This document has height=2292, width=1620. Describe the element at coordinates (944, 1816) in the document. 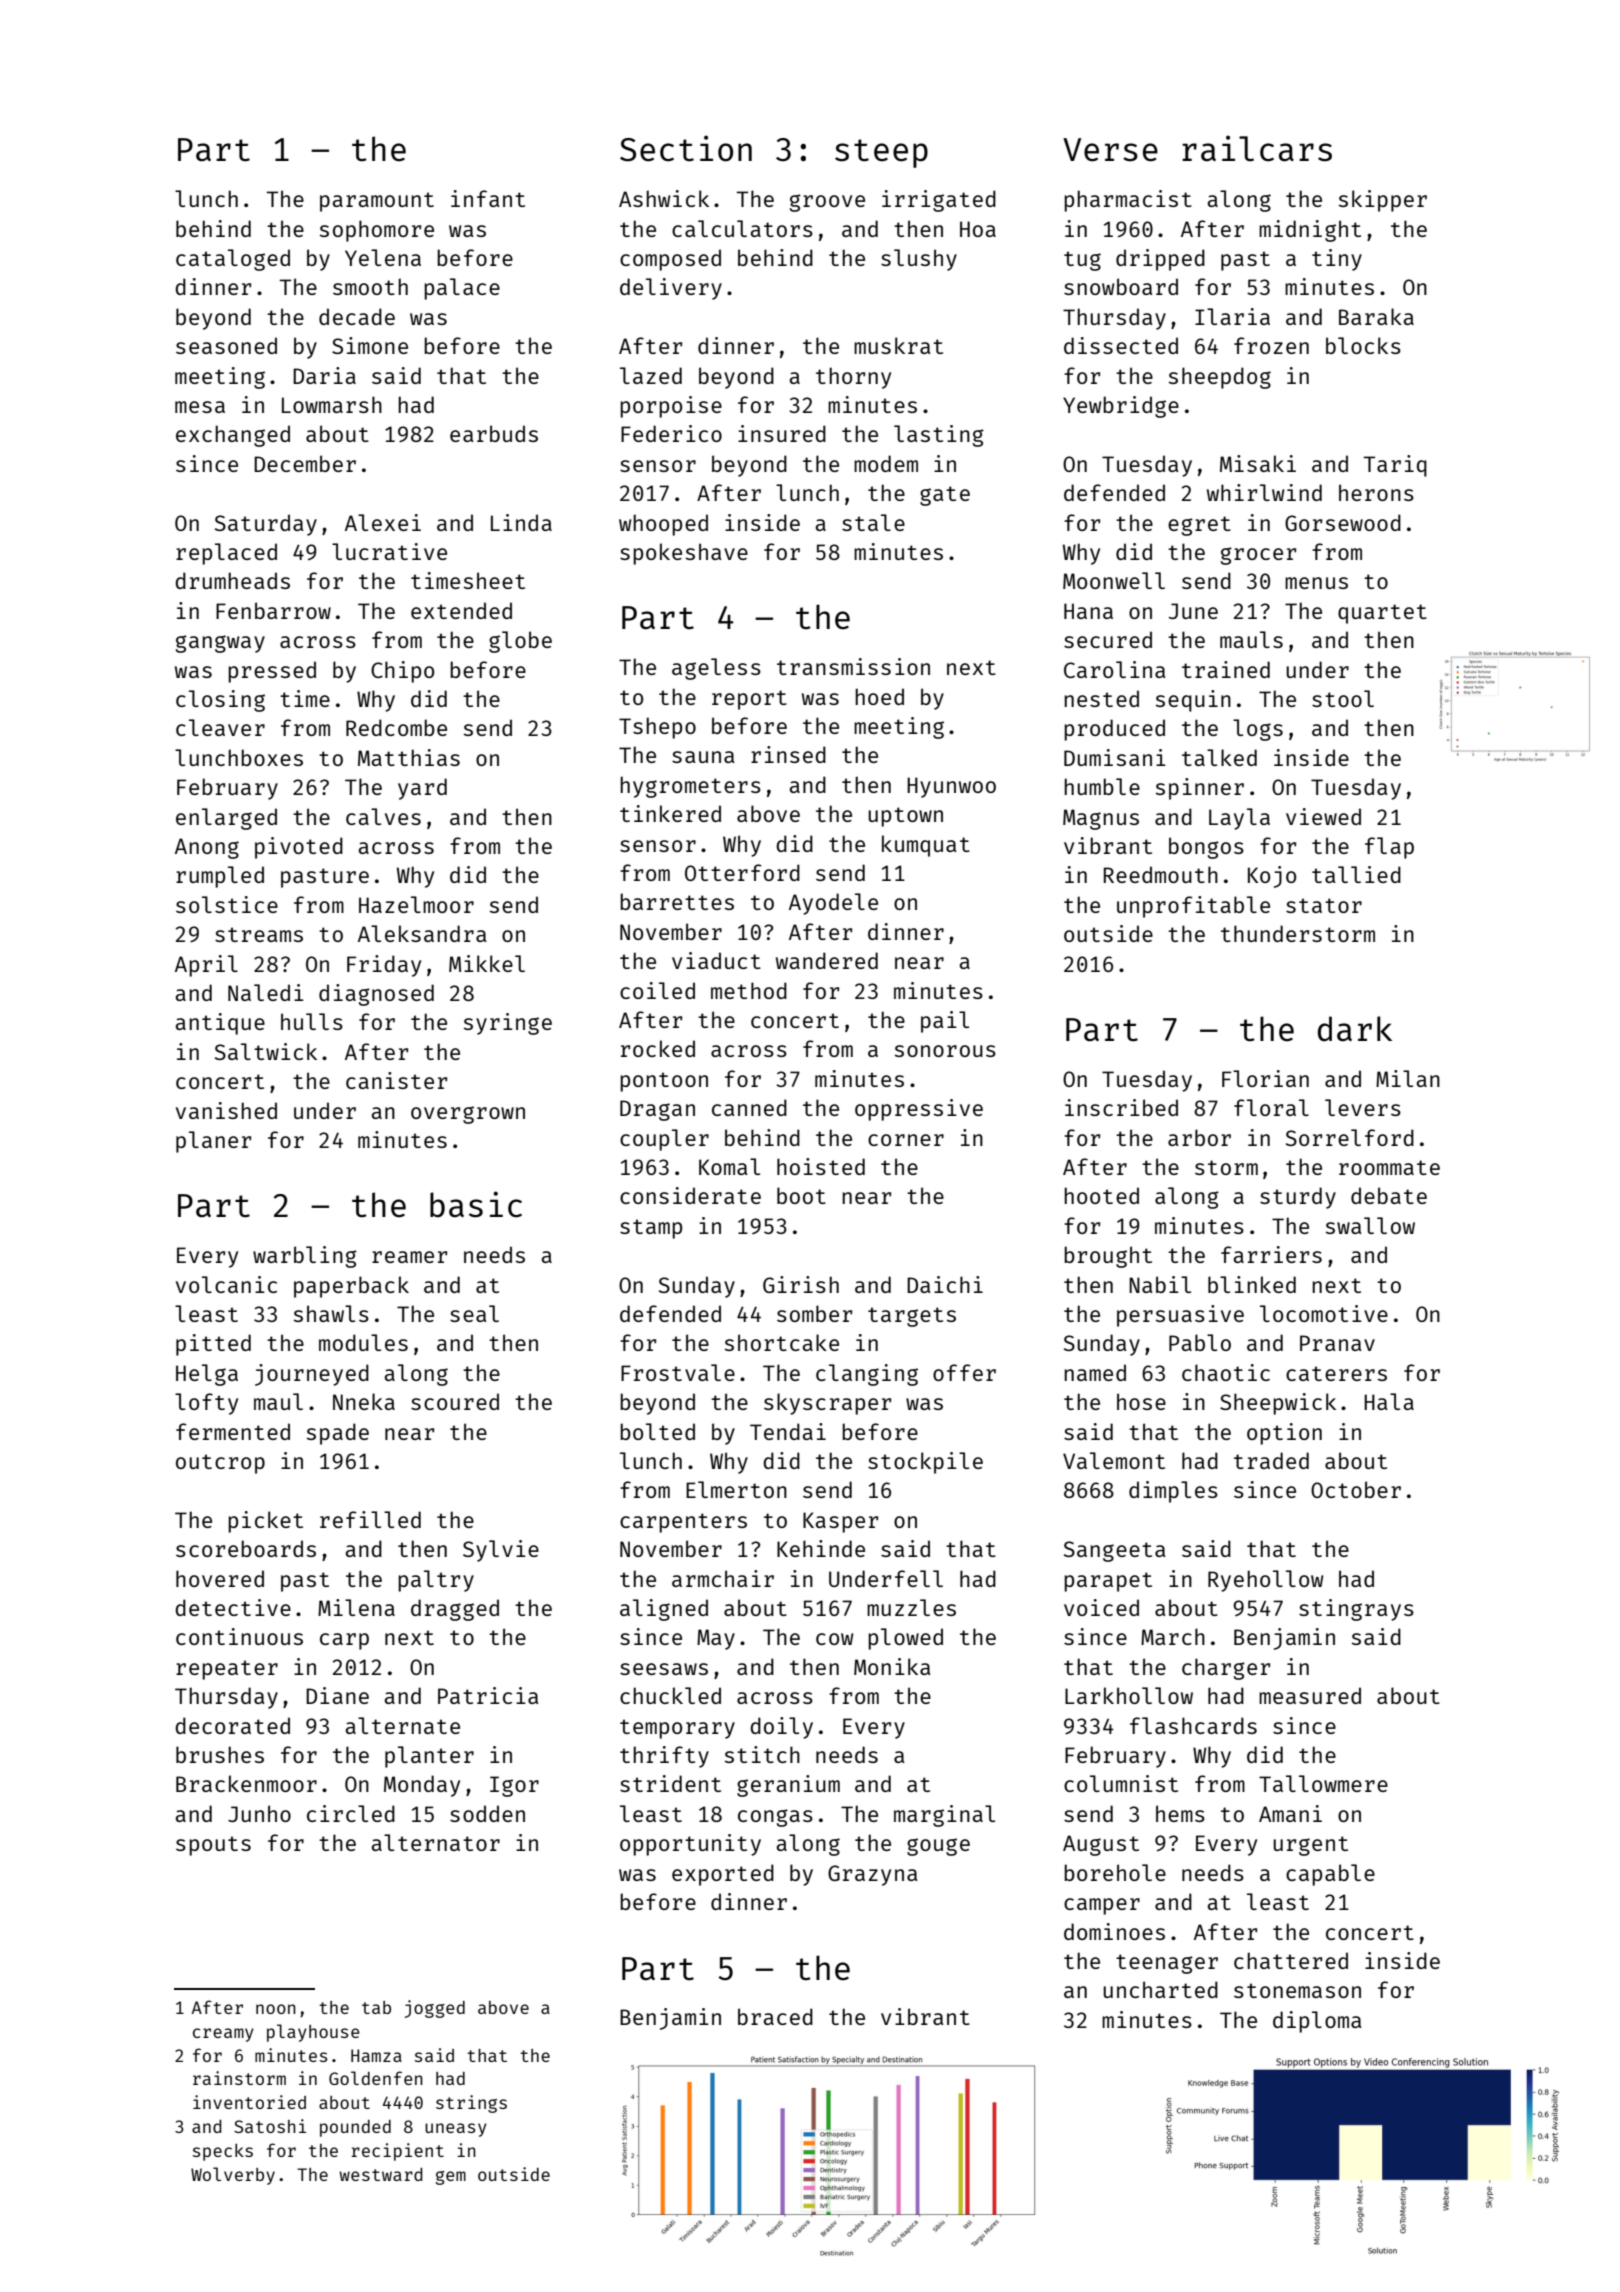

I see `marginal` at that location.
